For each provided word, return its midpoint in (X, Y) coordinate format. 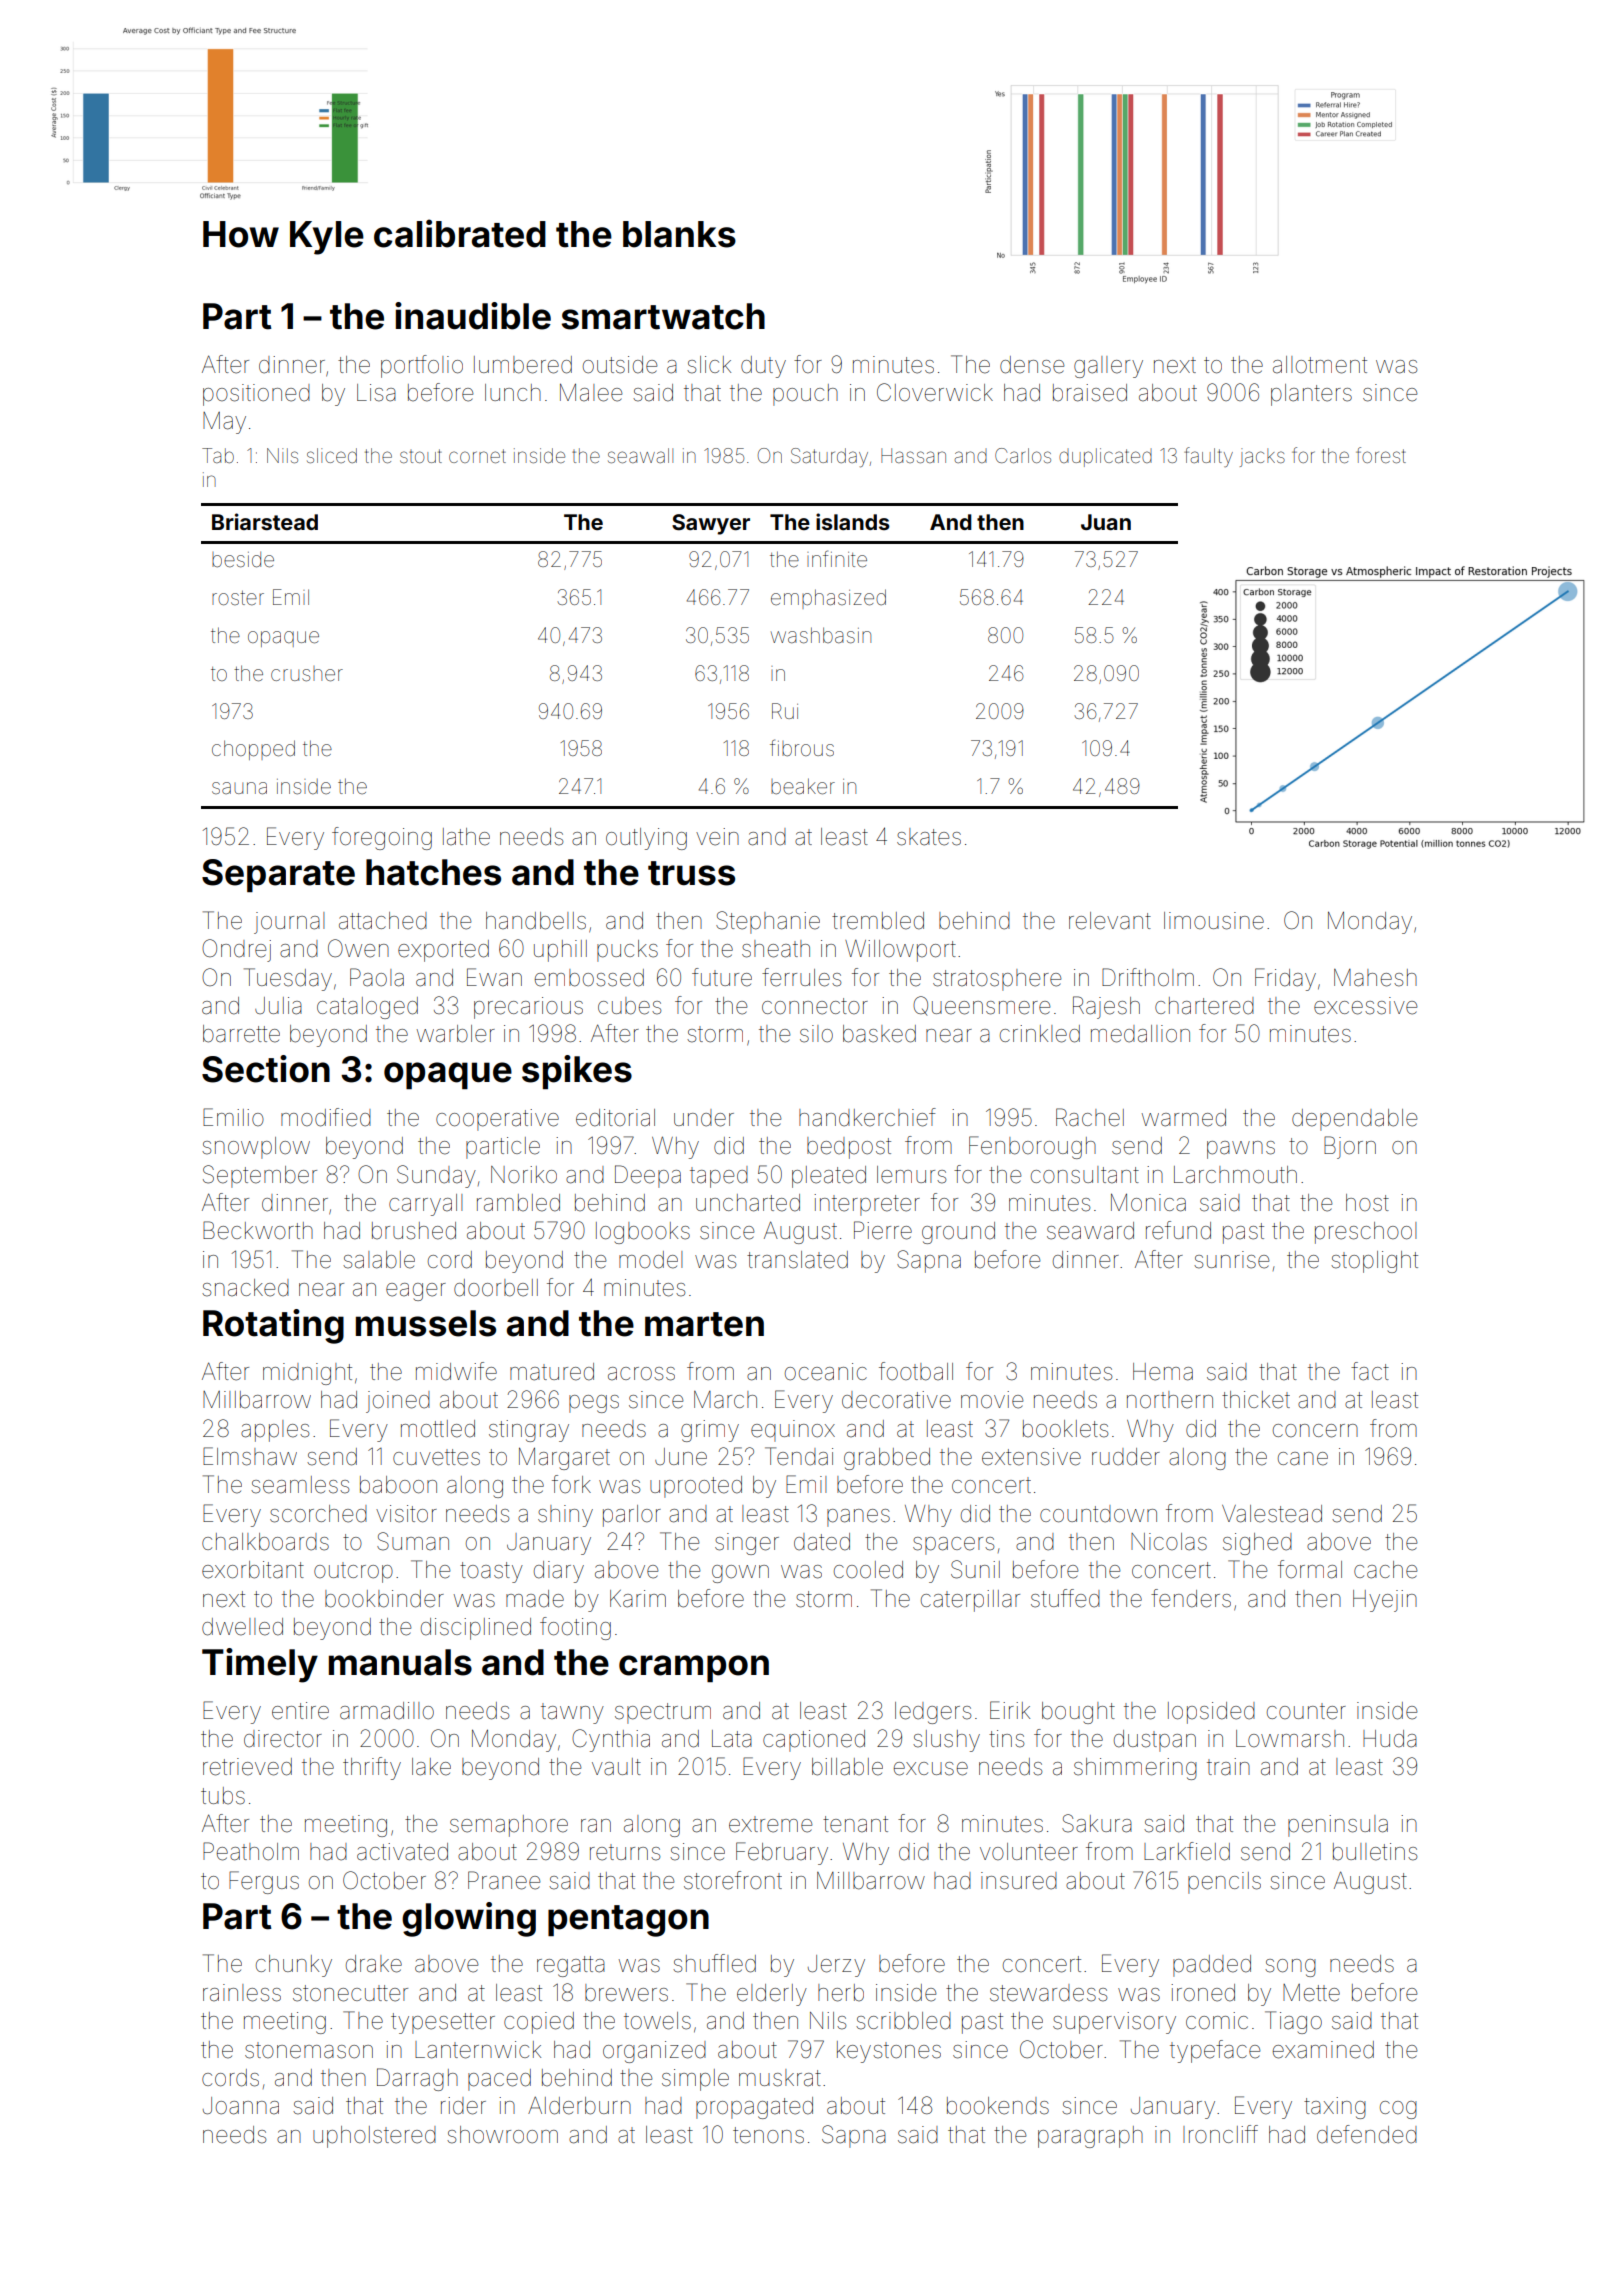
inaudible (473, 316)
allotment (1320, 365)
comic (1217, 2021)
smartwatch (663, 316)
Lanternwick (478, 2050)
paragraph (1090, 2137)
